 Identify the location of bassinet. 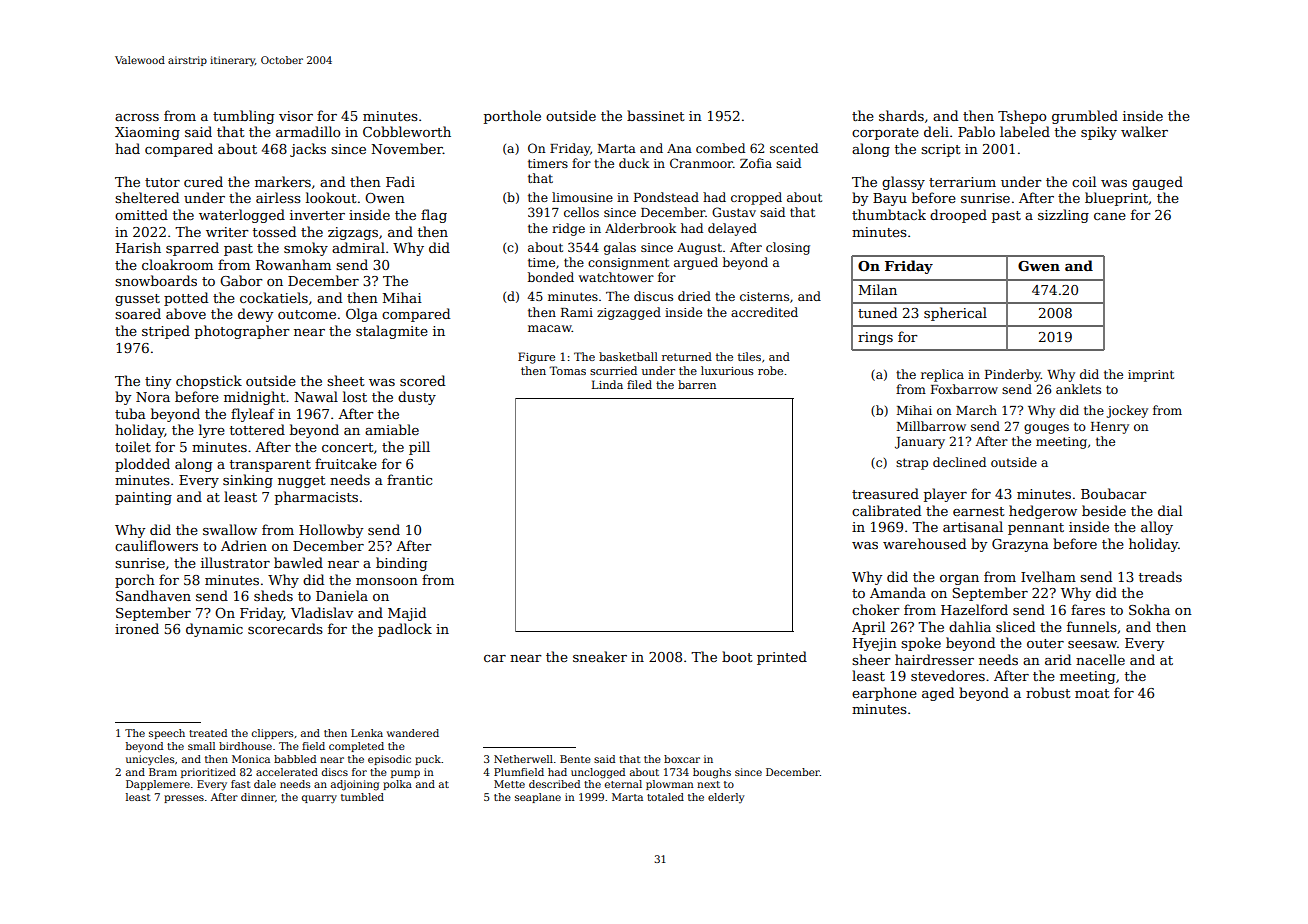
(656, 115).
